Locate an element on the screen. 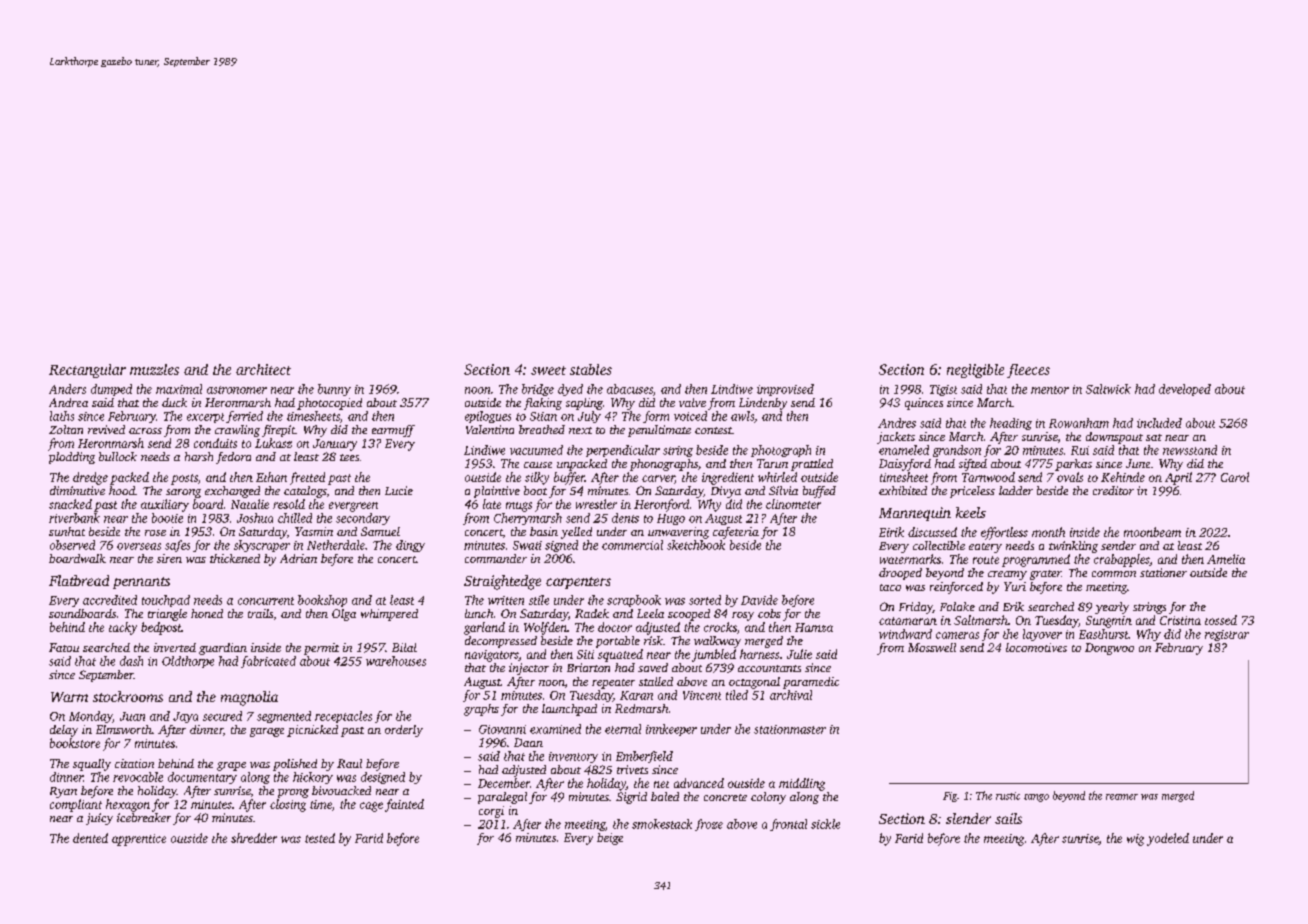  Amelia is located at coordinates (1226, 559).
